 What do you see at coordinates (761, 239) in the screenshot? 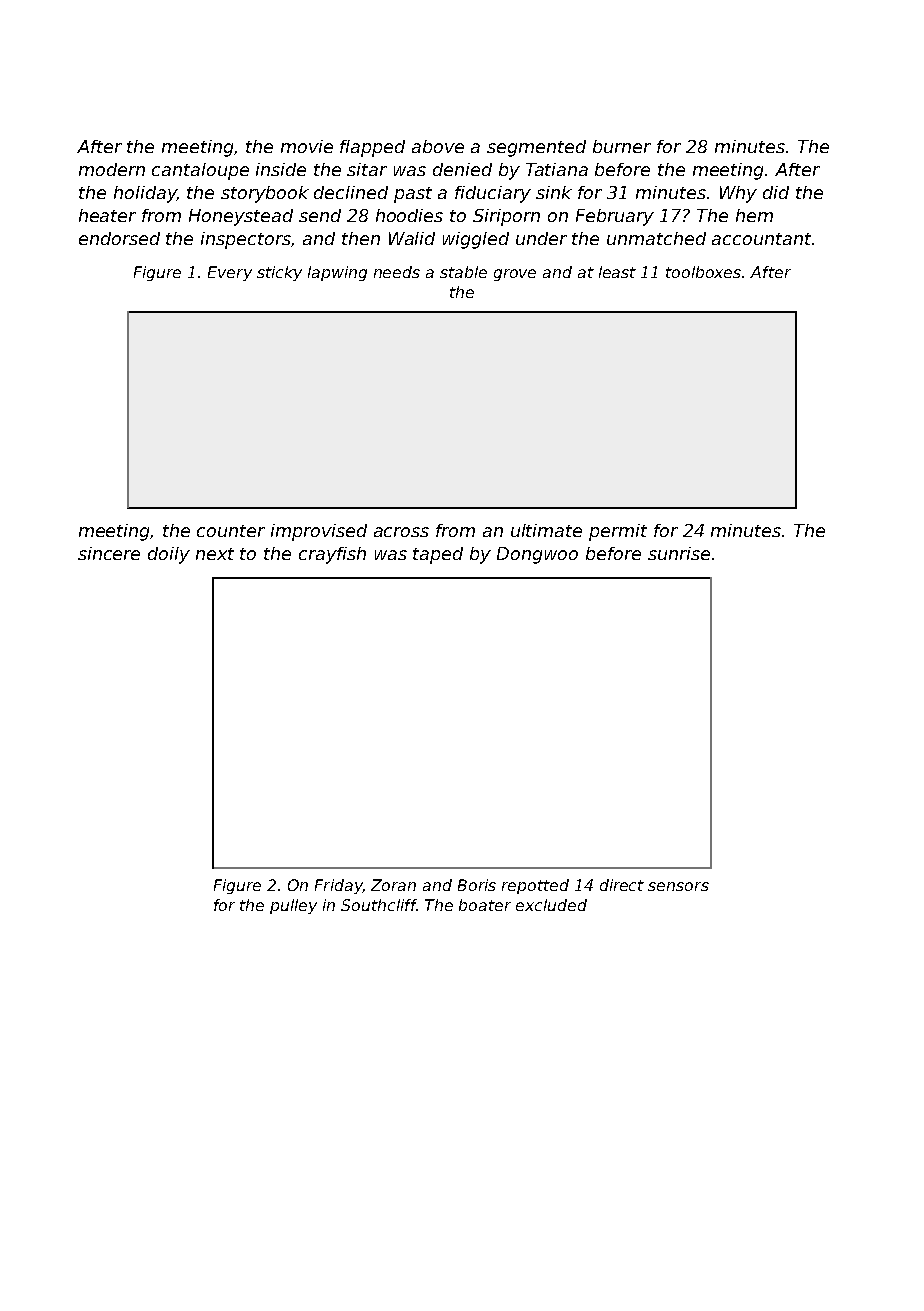
I see `accountant` at bounding box center [761, 239].
